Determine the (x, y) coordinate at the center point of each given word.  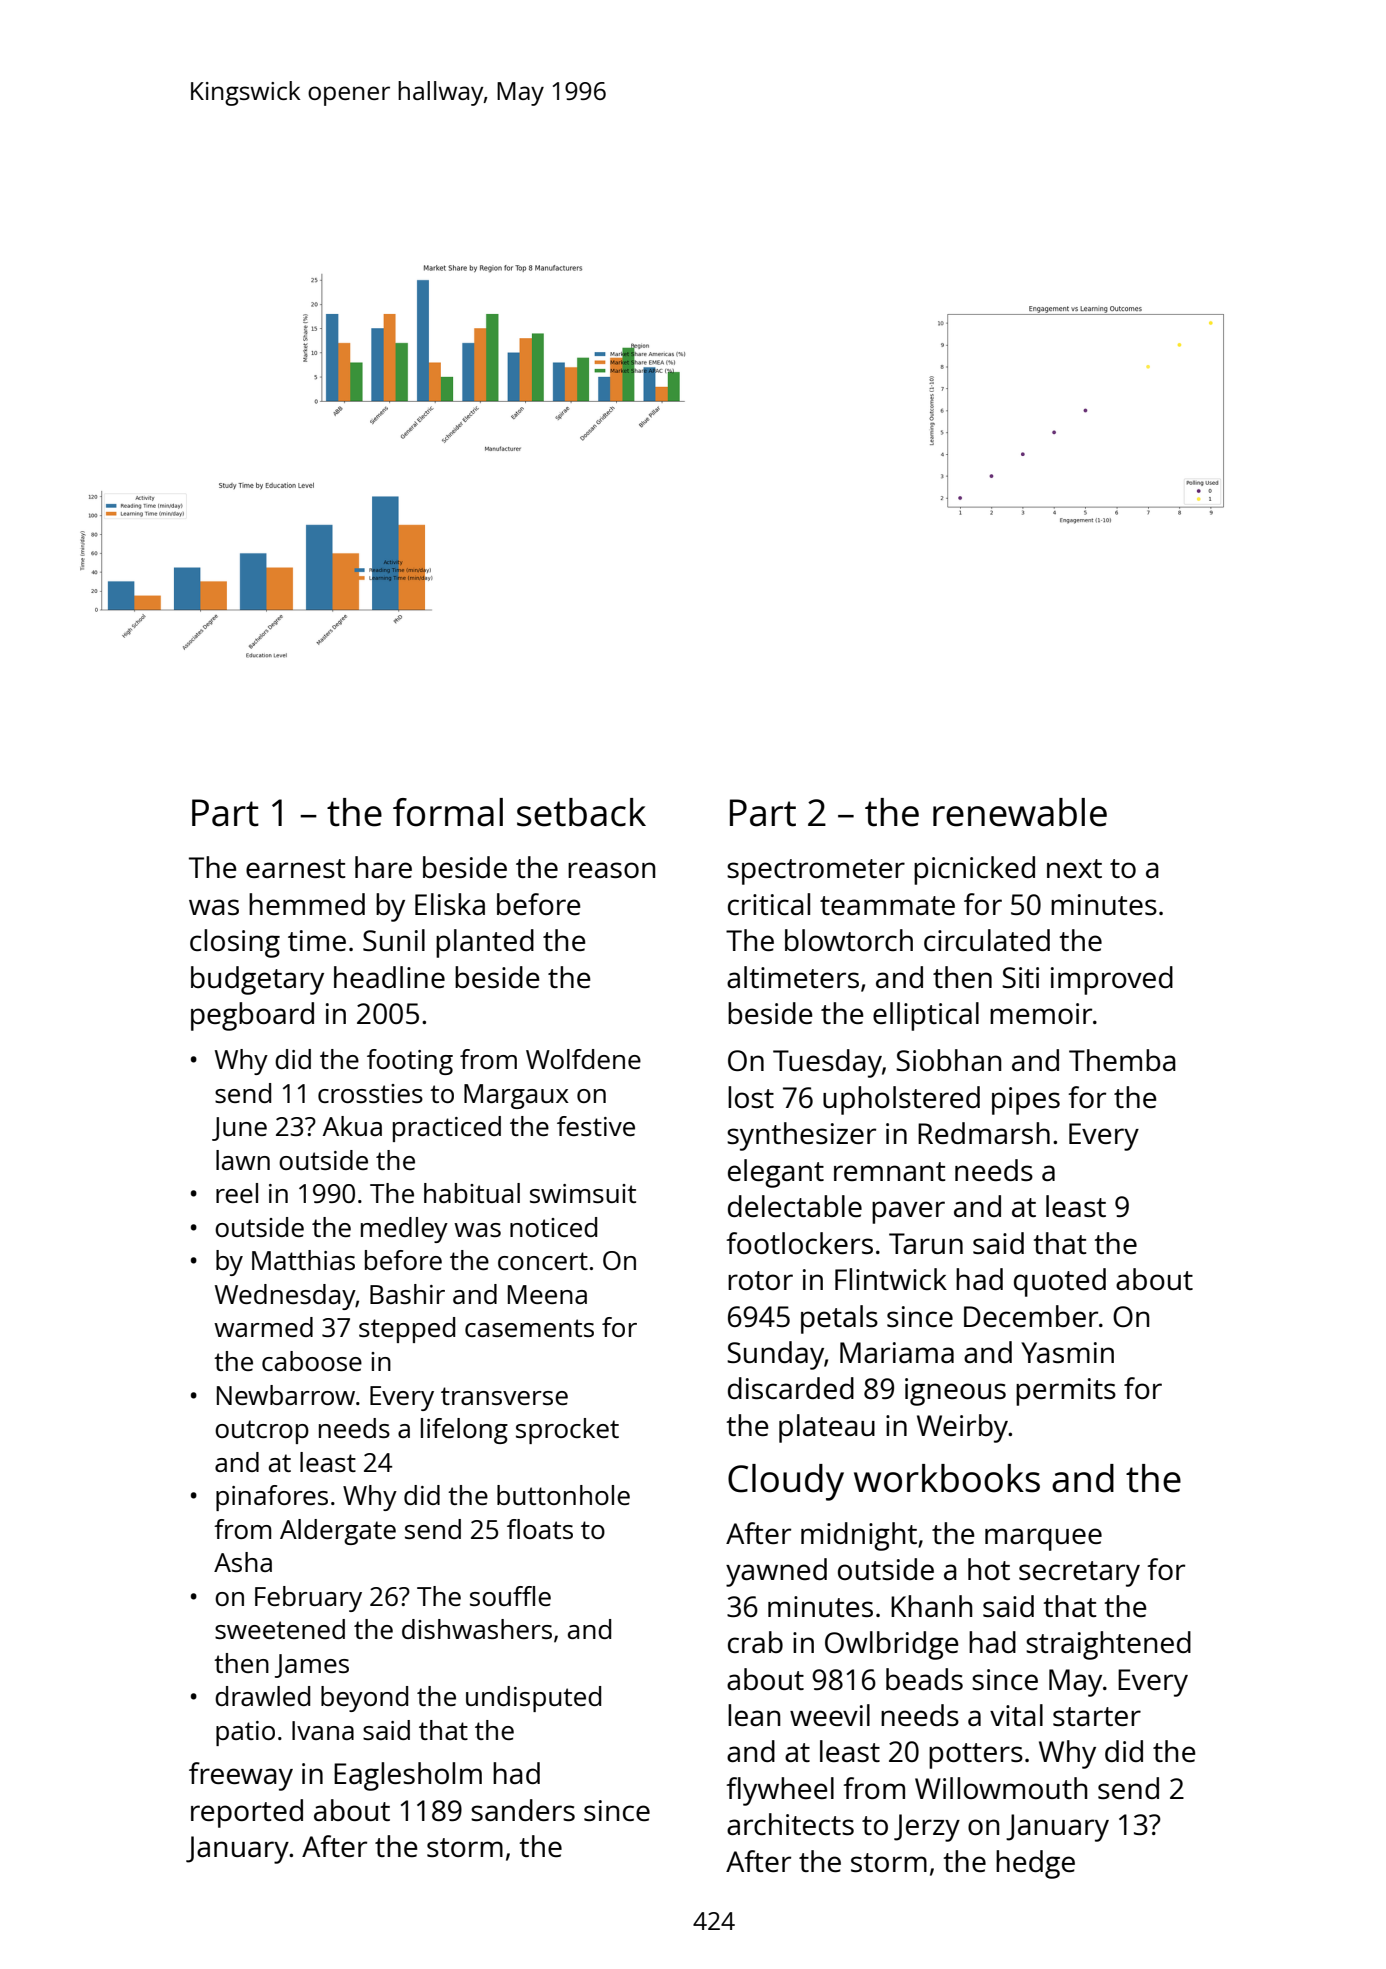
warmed (263, 1327)
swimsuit (583, 1193)
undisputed (533, 1699)
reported (247, 1813)
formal (448, 812)
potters (976, 1756)
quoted (1060, 1282)
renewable (1020, 812)
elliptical (926, 1016)
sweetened (280, 1629)
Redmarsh (984, 1133)
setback (581, 812)
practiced (447, 1129)
